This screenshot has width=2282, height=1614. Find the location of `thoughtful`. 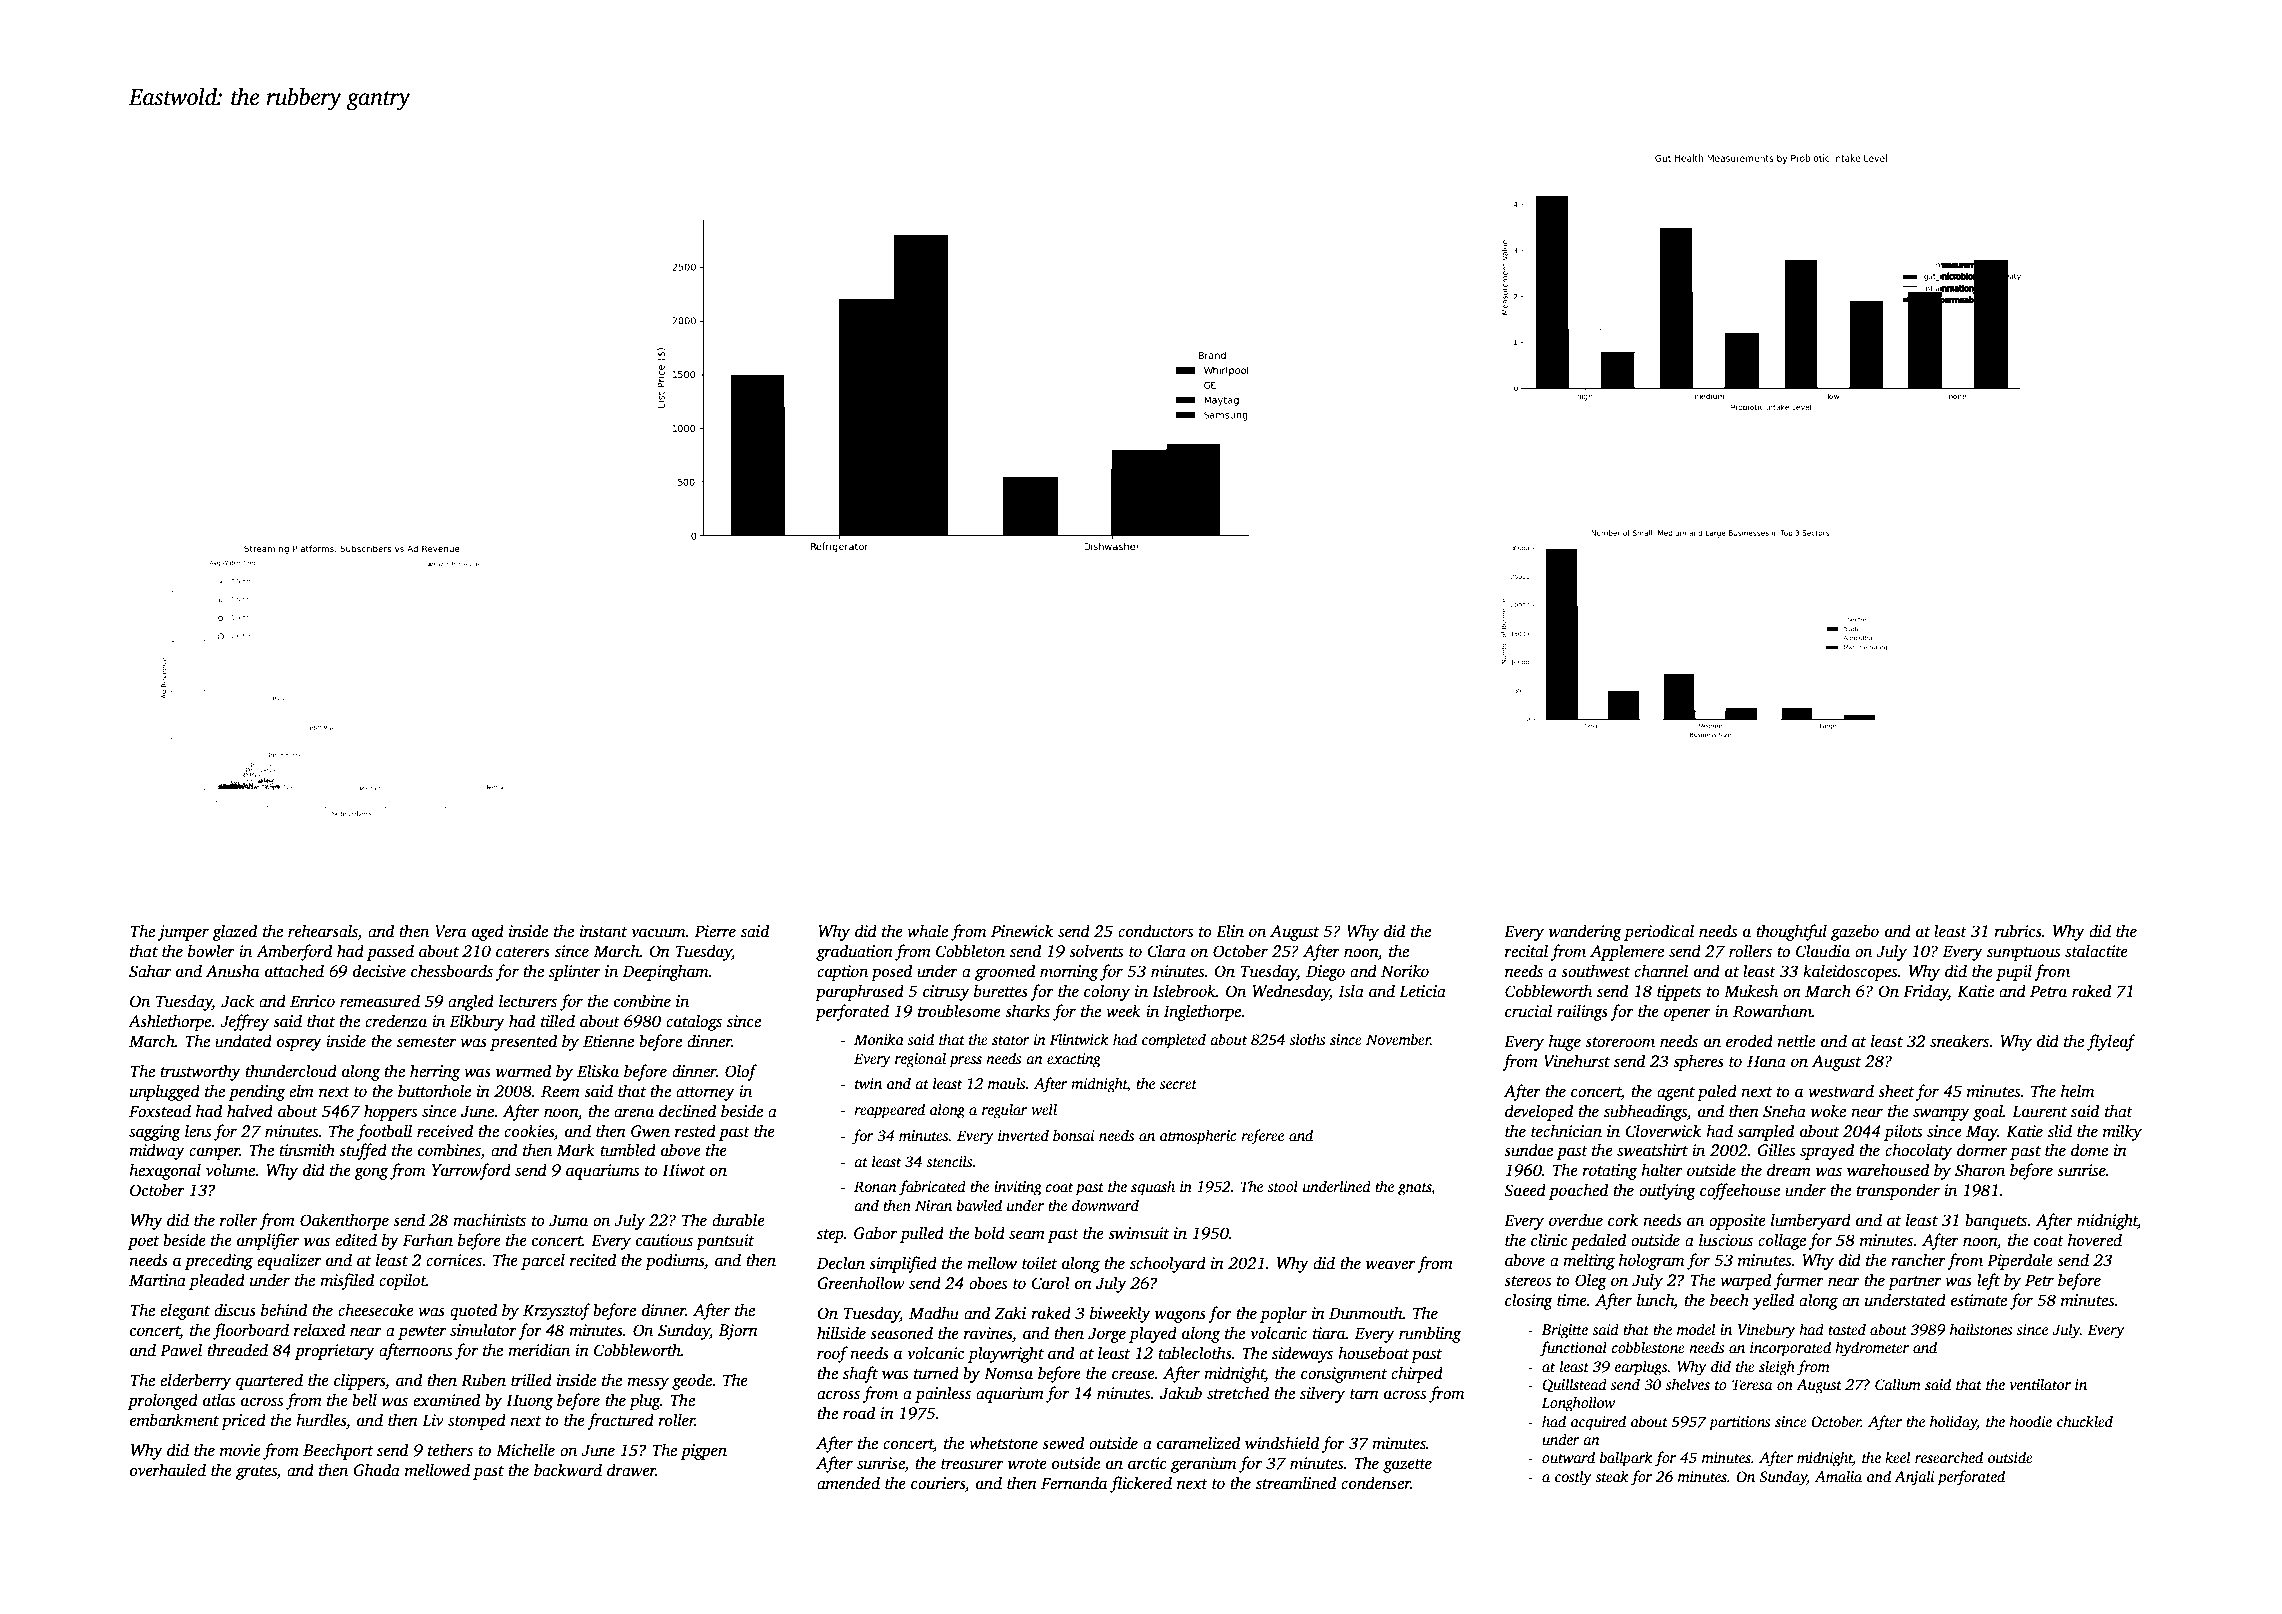

thoughtful is located at coordinates (1791, 932).
